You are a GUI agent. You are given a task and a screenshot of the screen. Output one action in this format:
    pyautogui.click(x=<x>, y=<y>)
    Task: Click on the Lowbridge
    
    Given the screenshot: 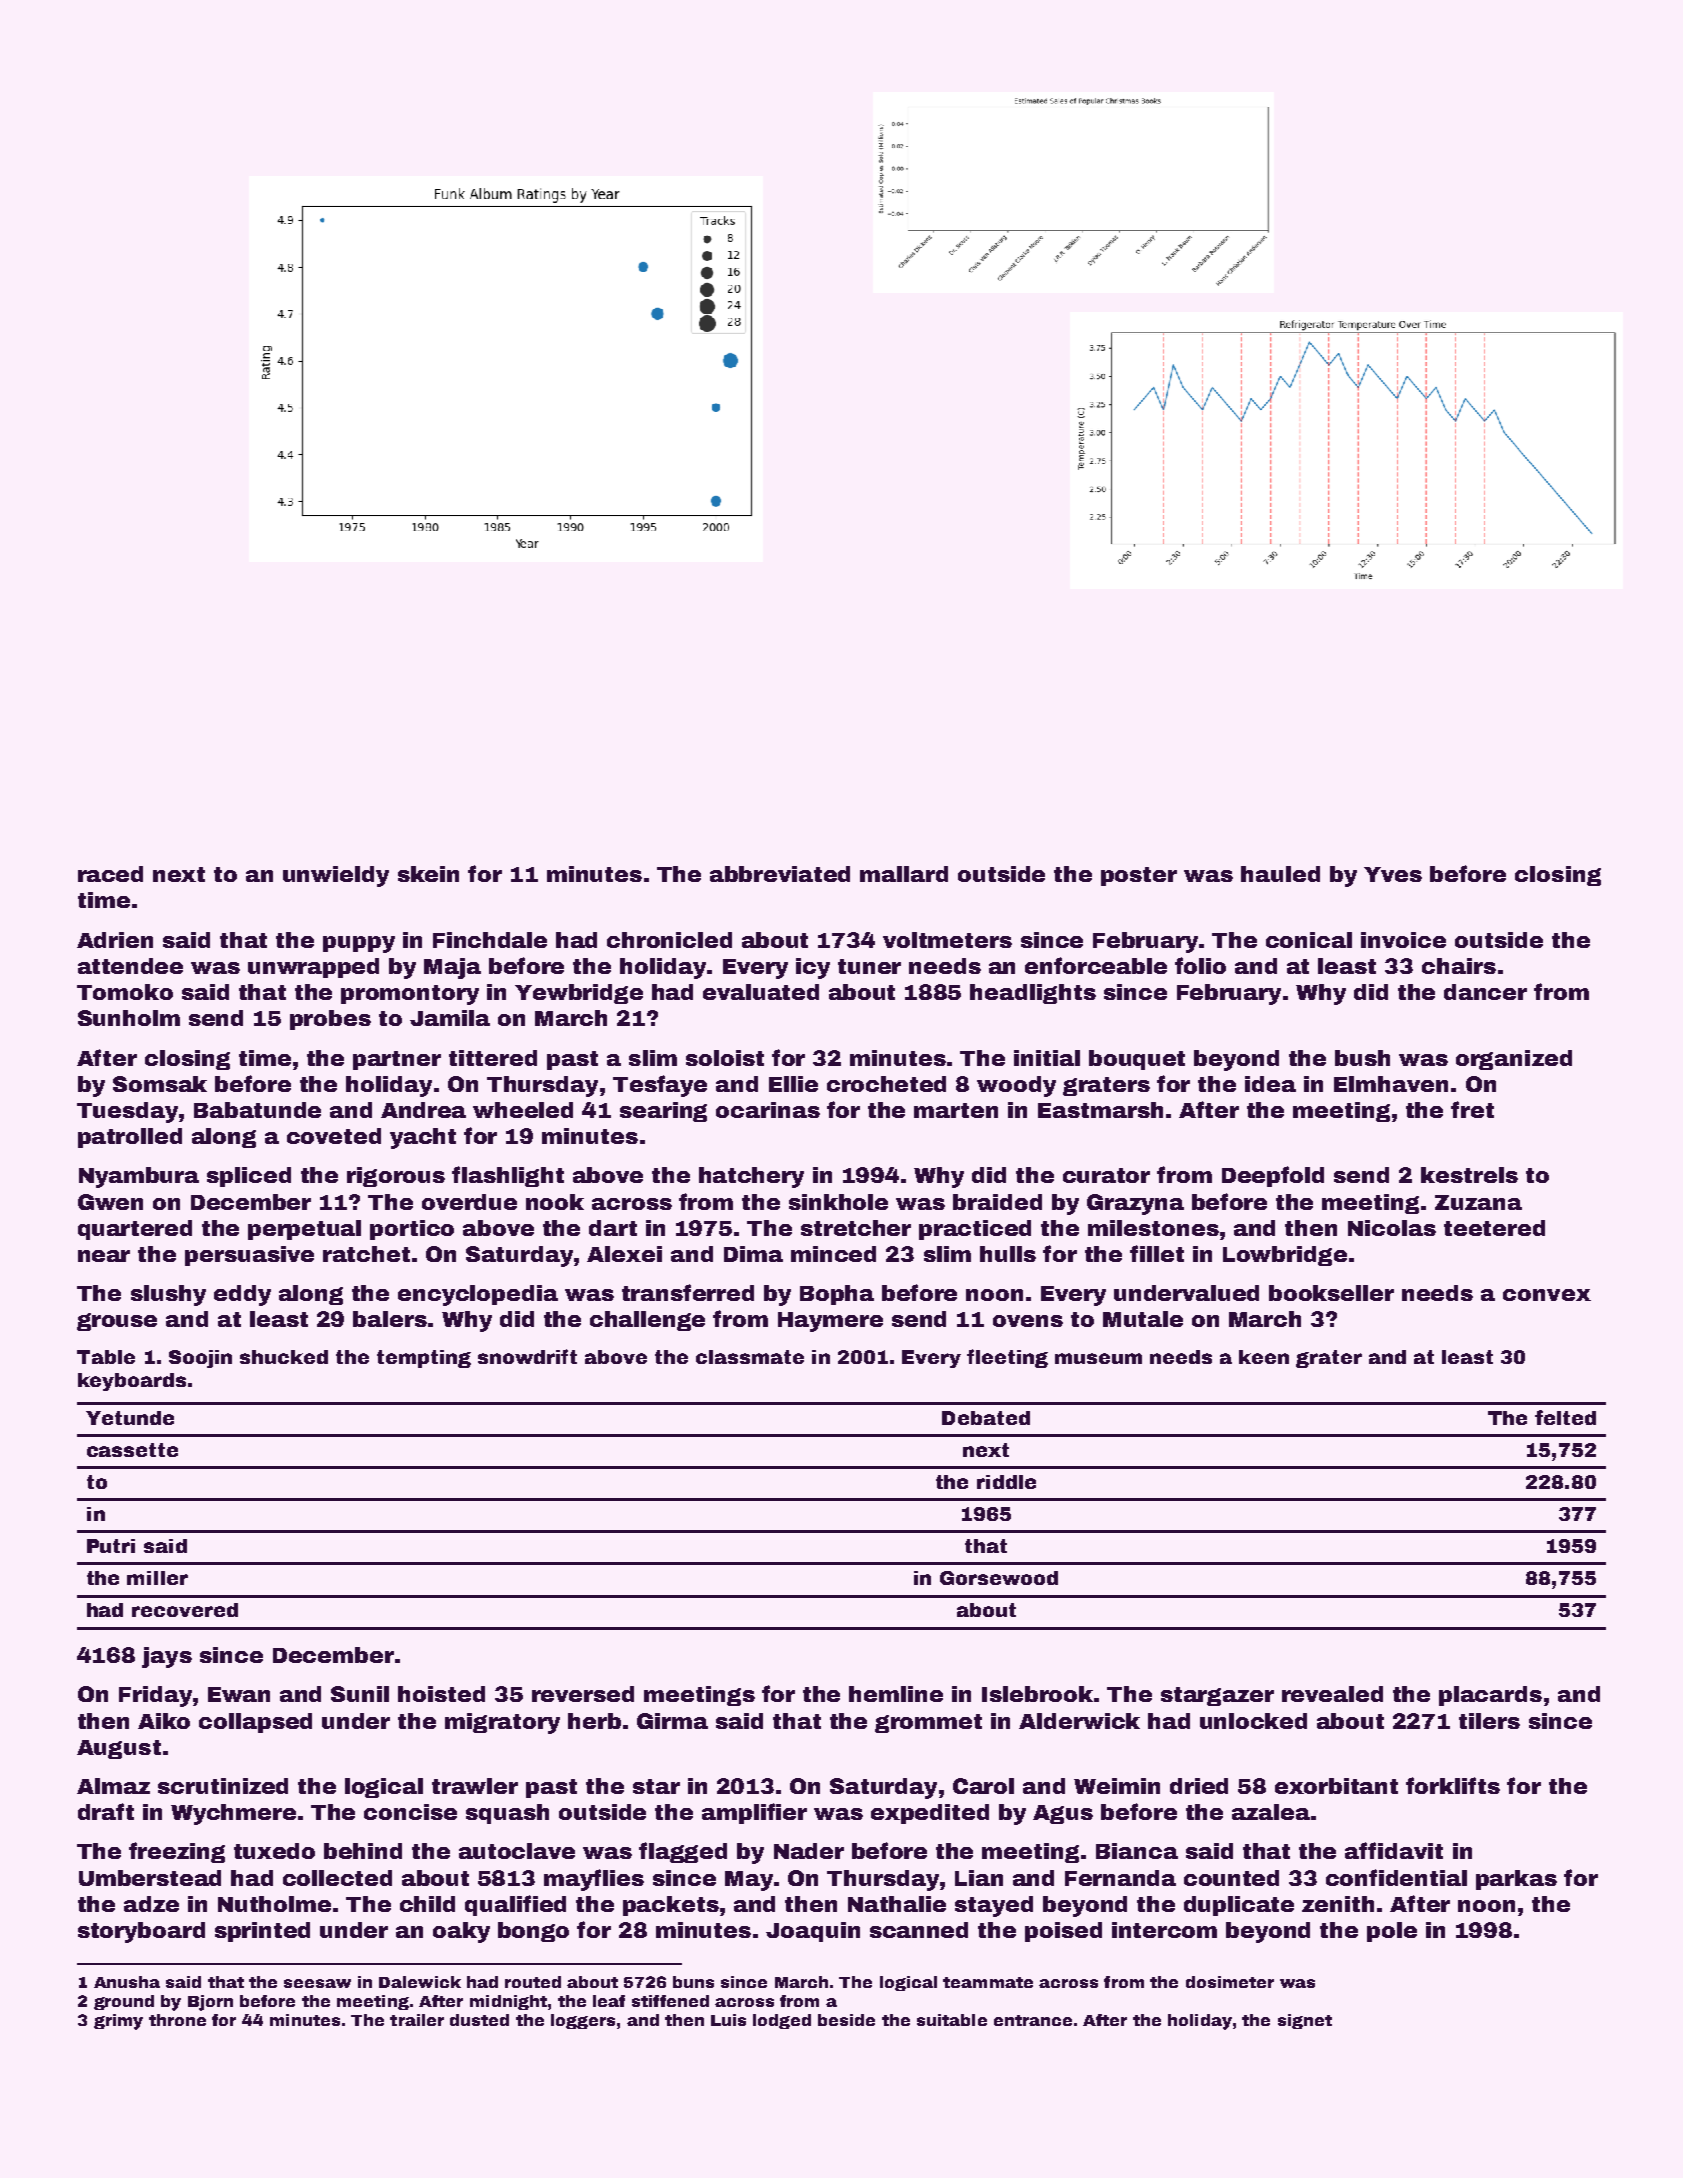 What is the action you would take?
    pyautogui.click(x=1285, y=1256)
